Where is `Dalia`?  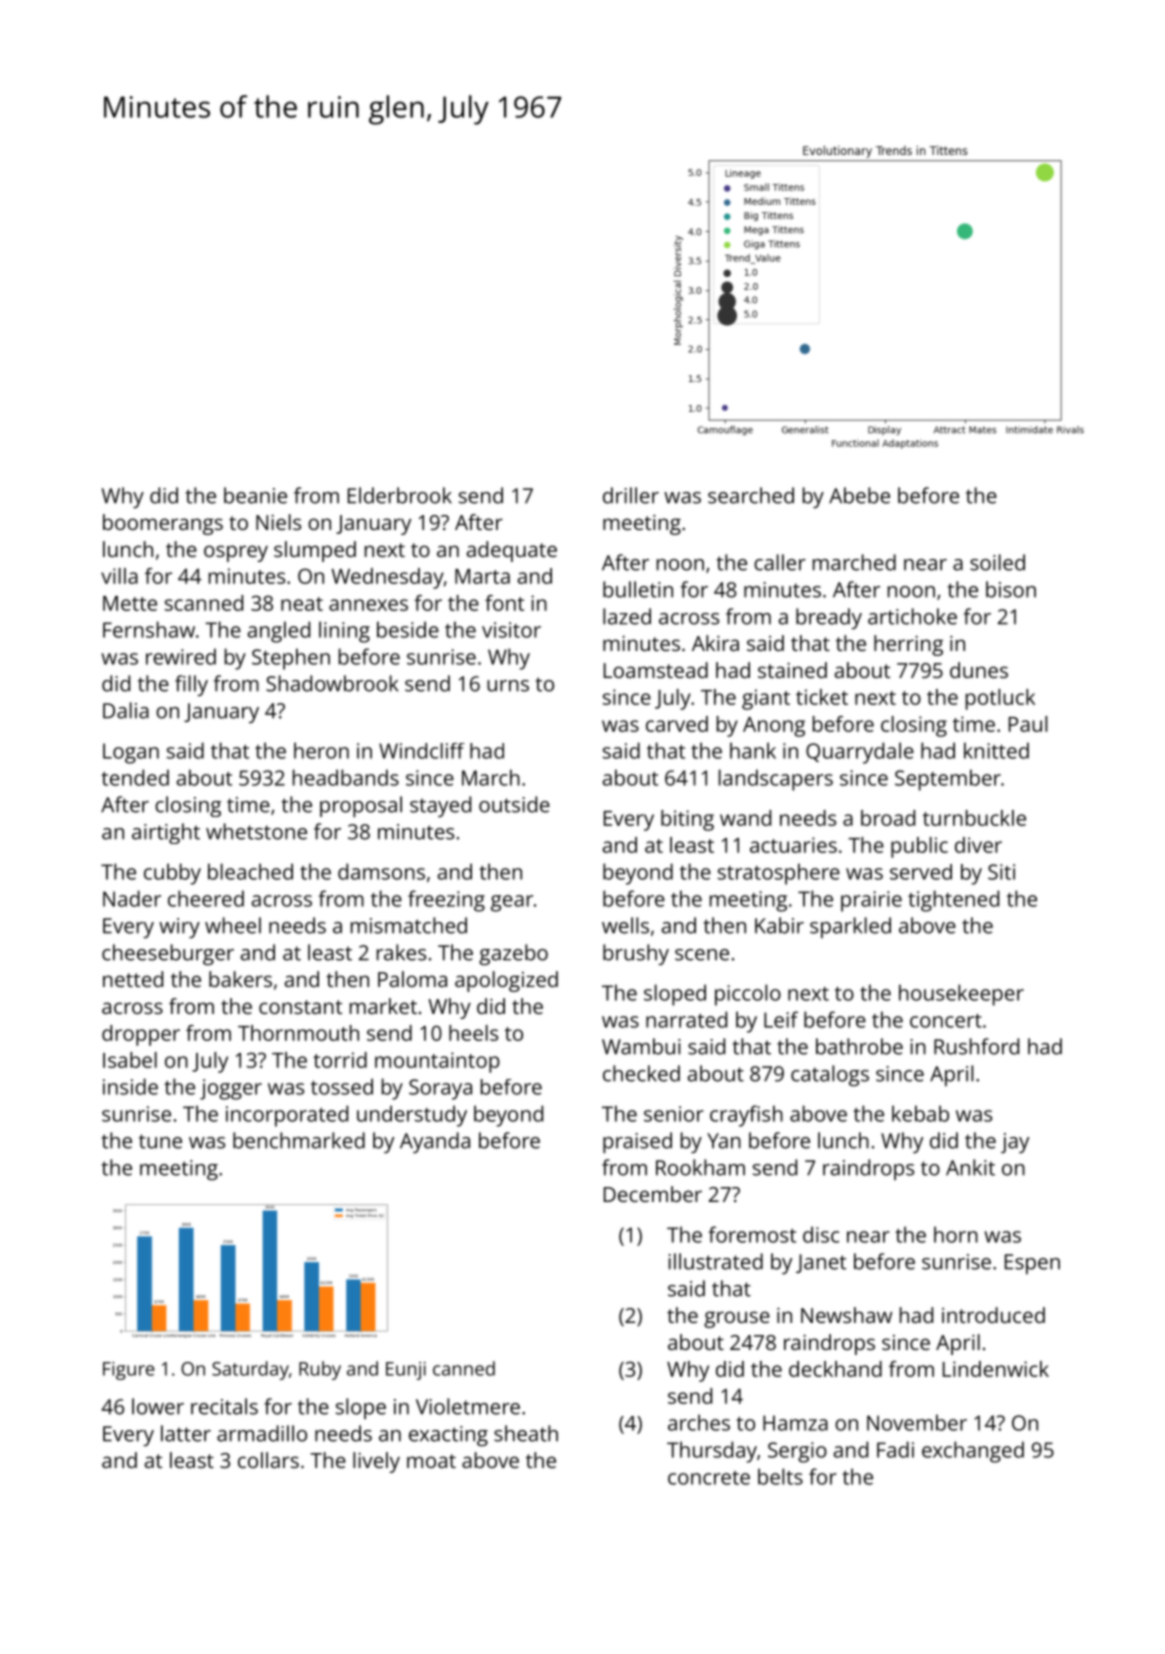 Dalia is located at coordinates (126, 710).
